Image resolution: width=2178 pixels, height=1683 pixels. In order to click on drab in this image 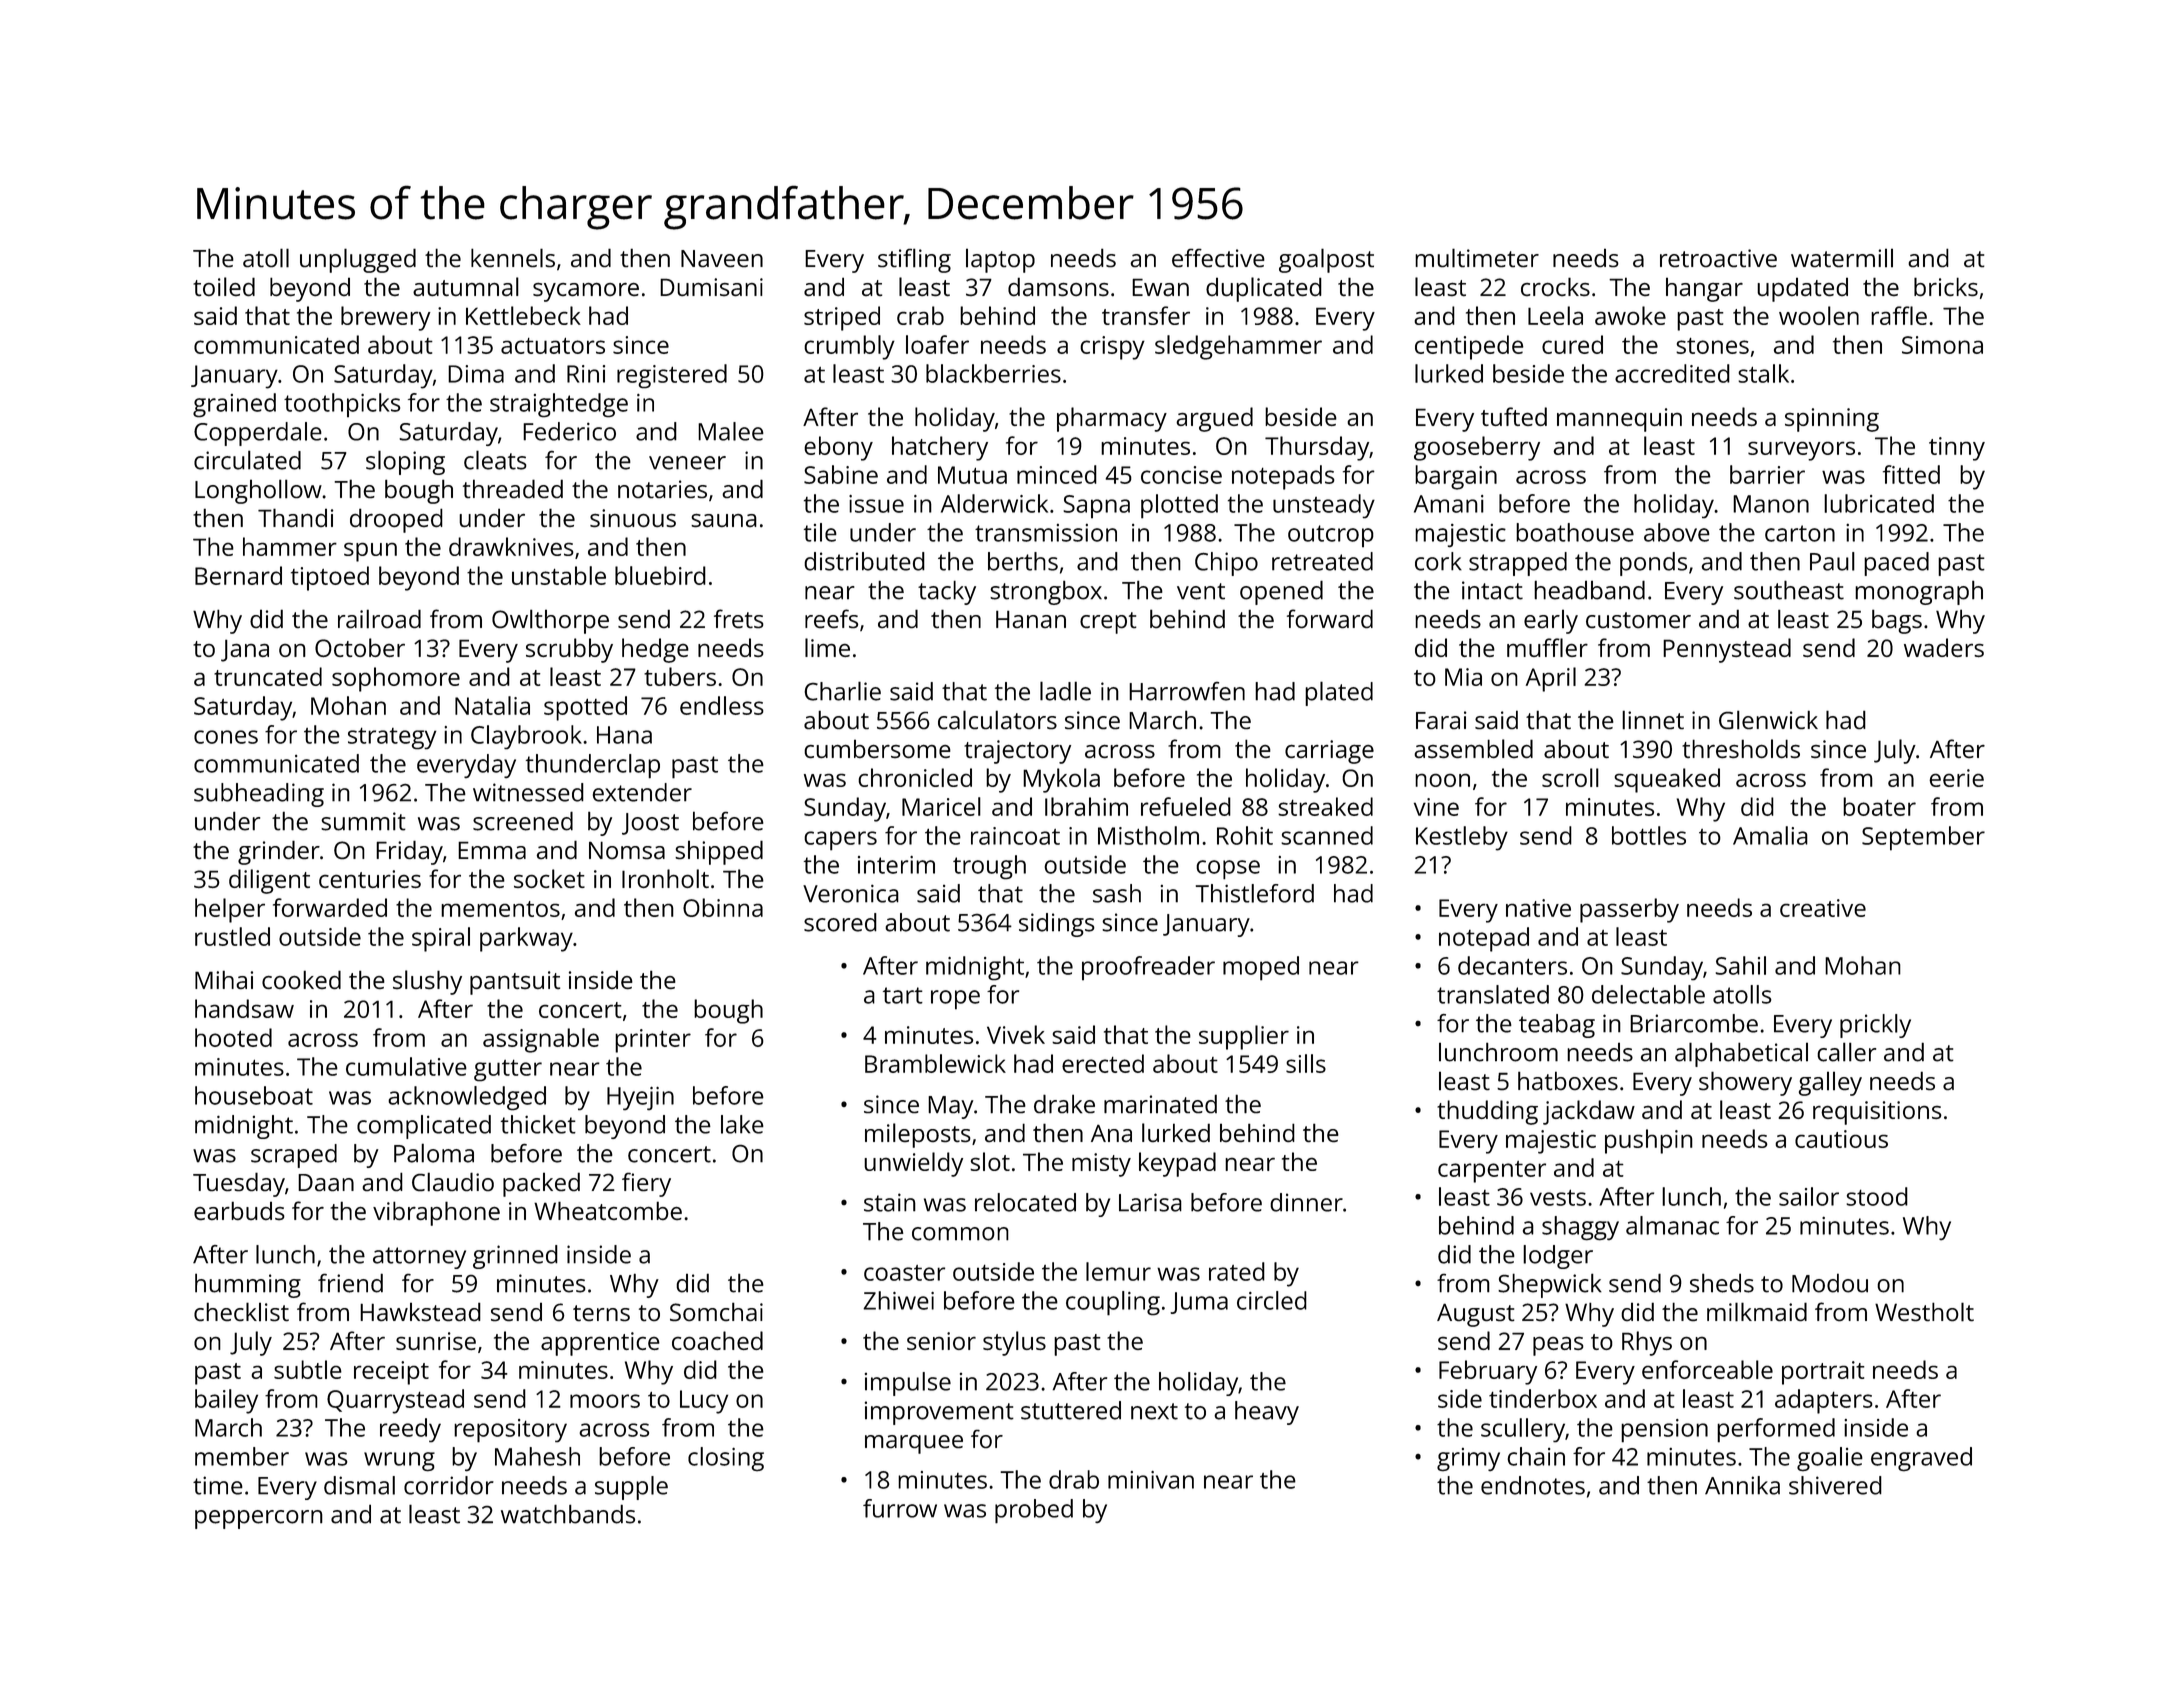, I will do `click(1074, 1479)`.
